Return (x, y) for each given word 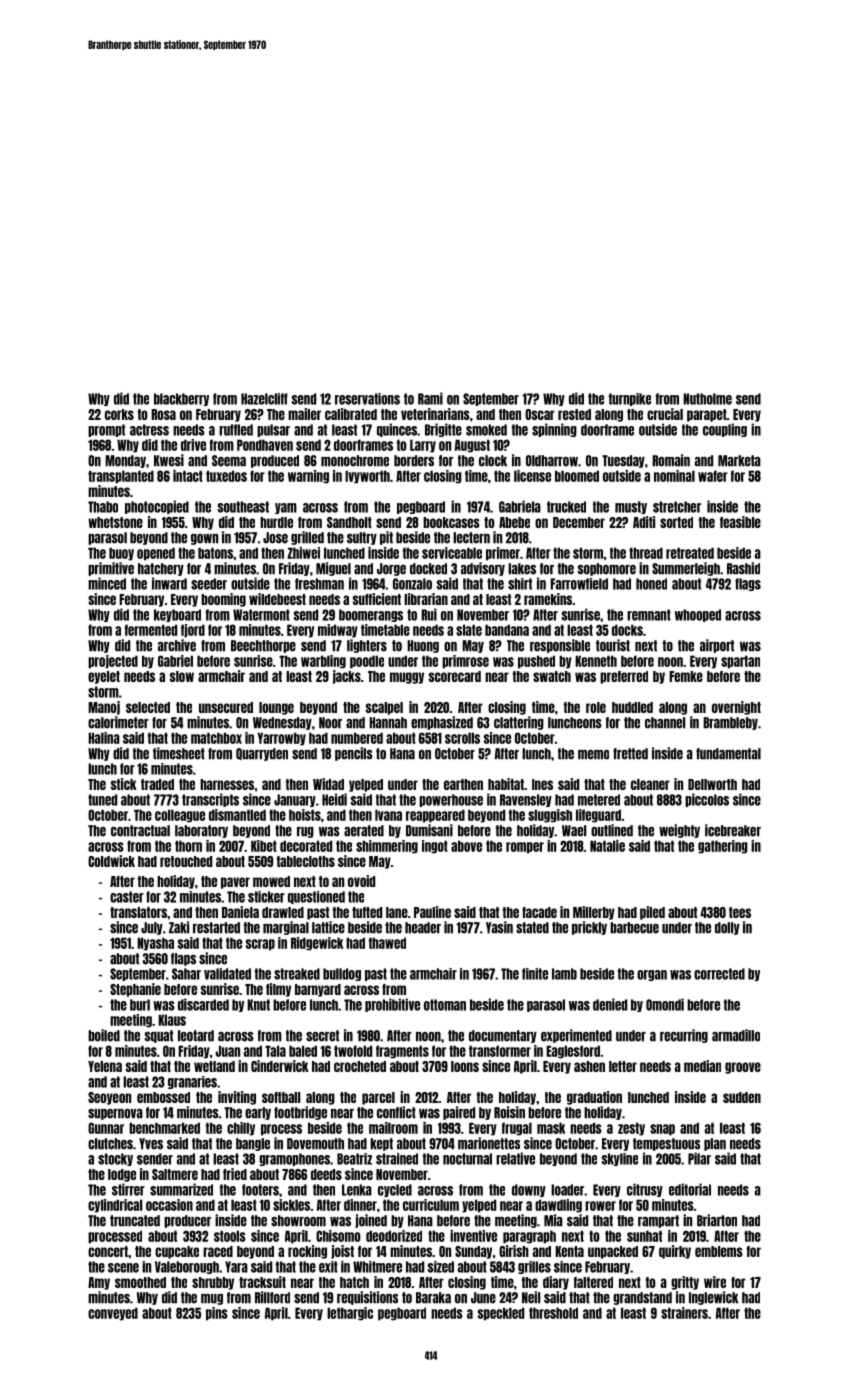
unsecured (226, 707)
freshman (319, 584)
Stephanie (135, 990)
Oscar (540, 414)
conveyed (113, 1314)
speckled (501, 1314)
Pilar (699, 1158)
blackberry (181, 399)
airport (717, 646)
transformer (500, 1051)
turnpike (629, 399)
